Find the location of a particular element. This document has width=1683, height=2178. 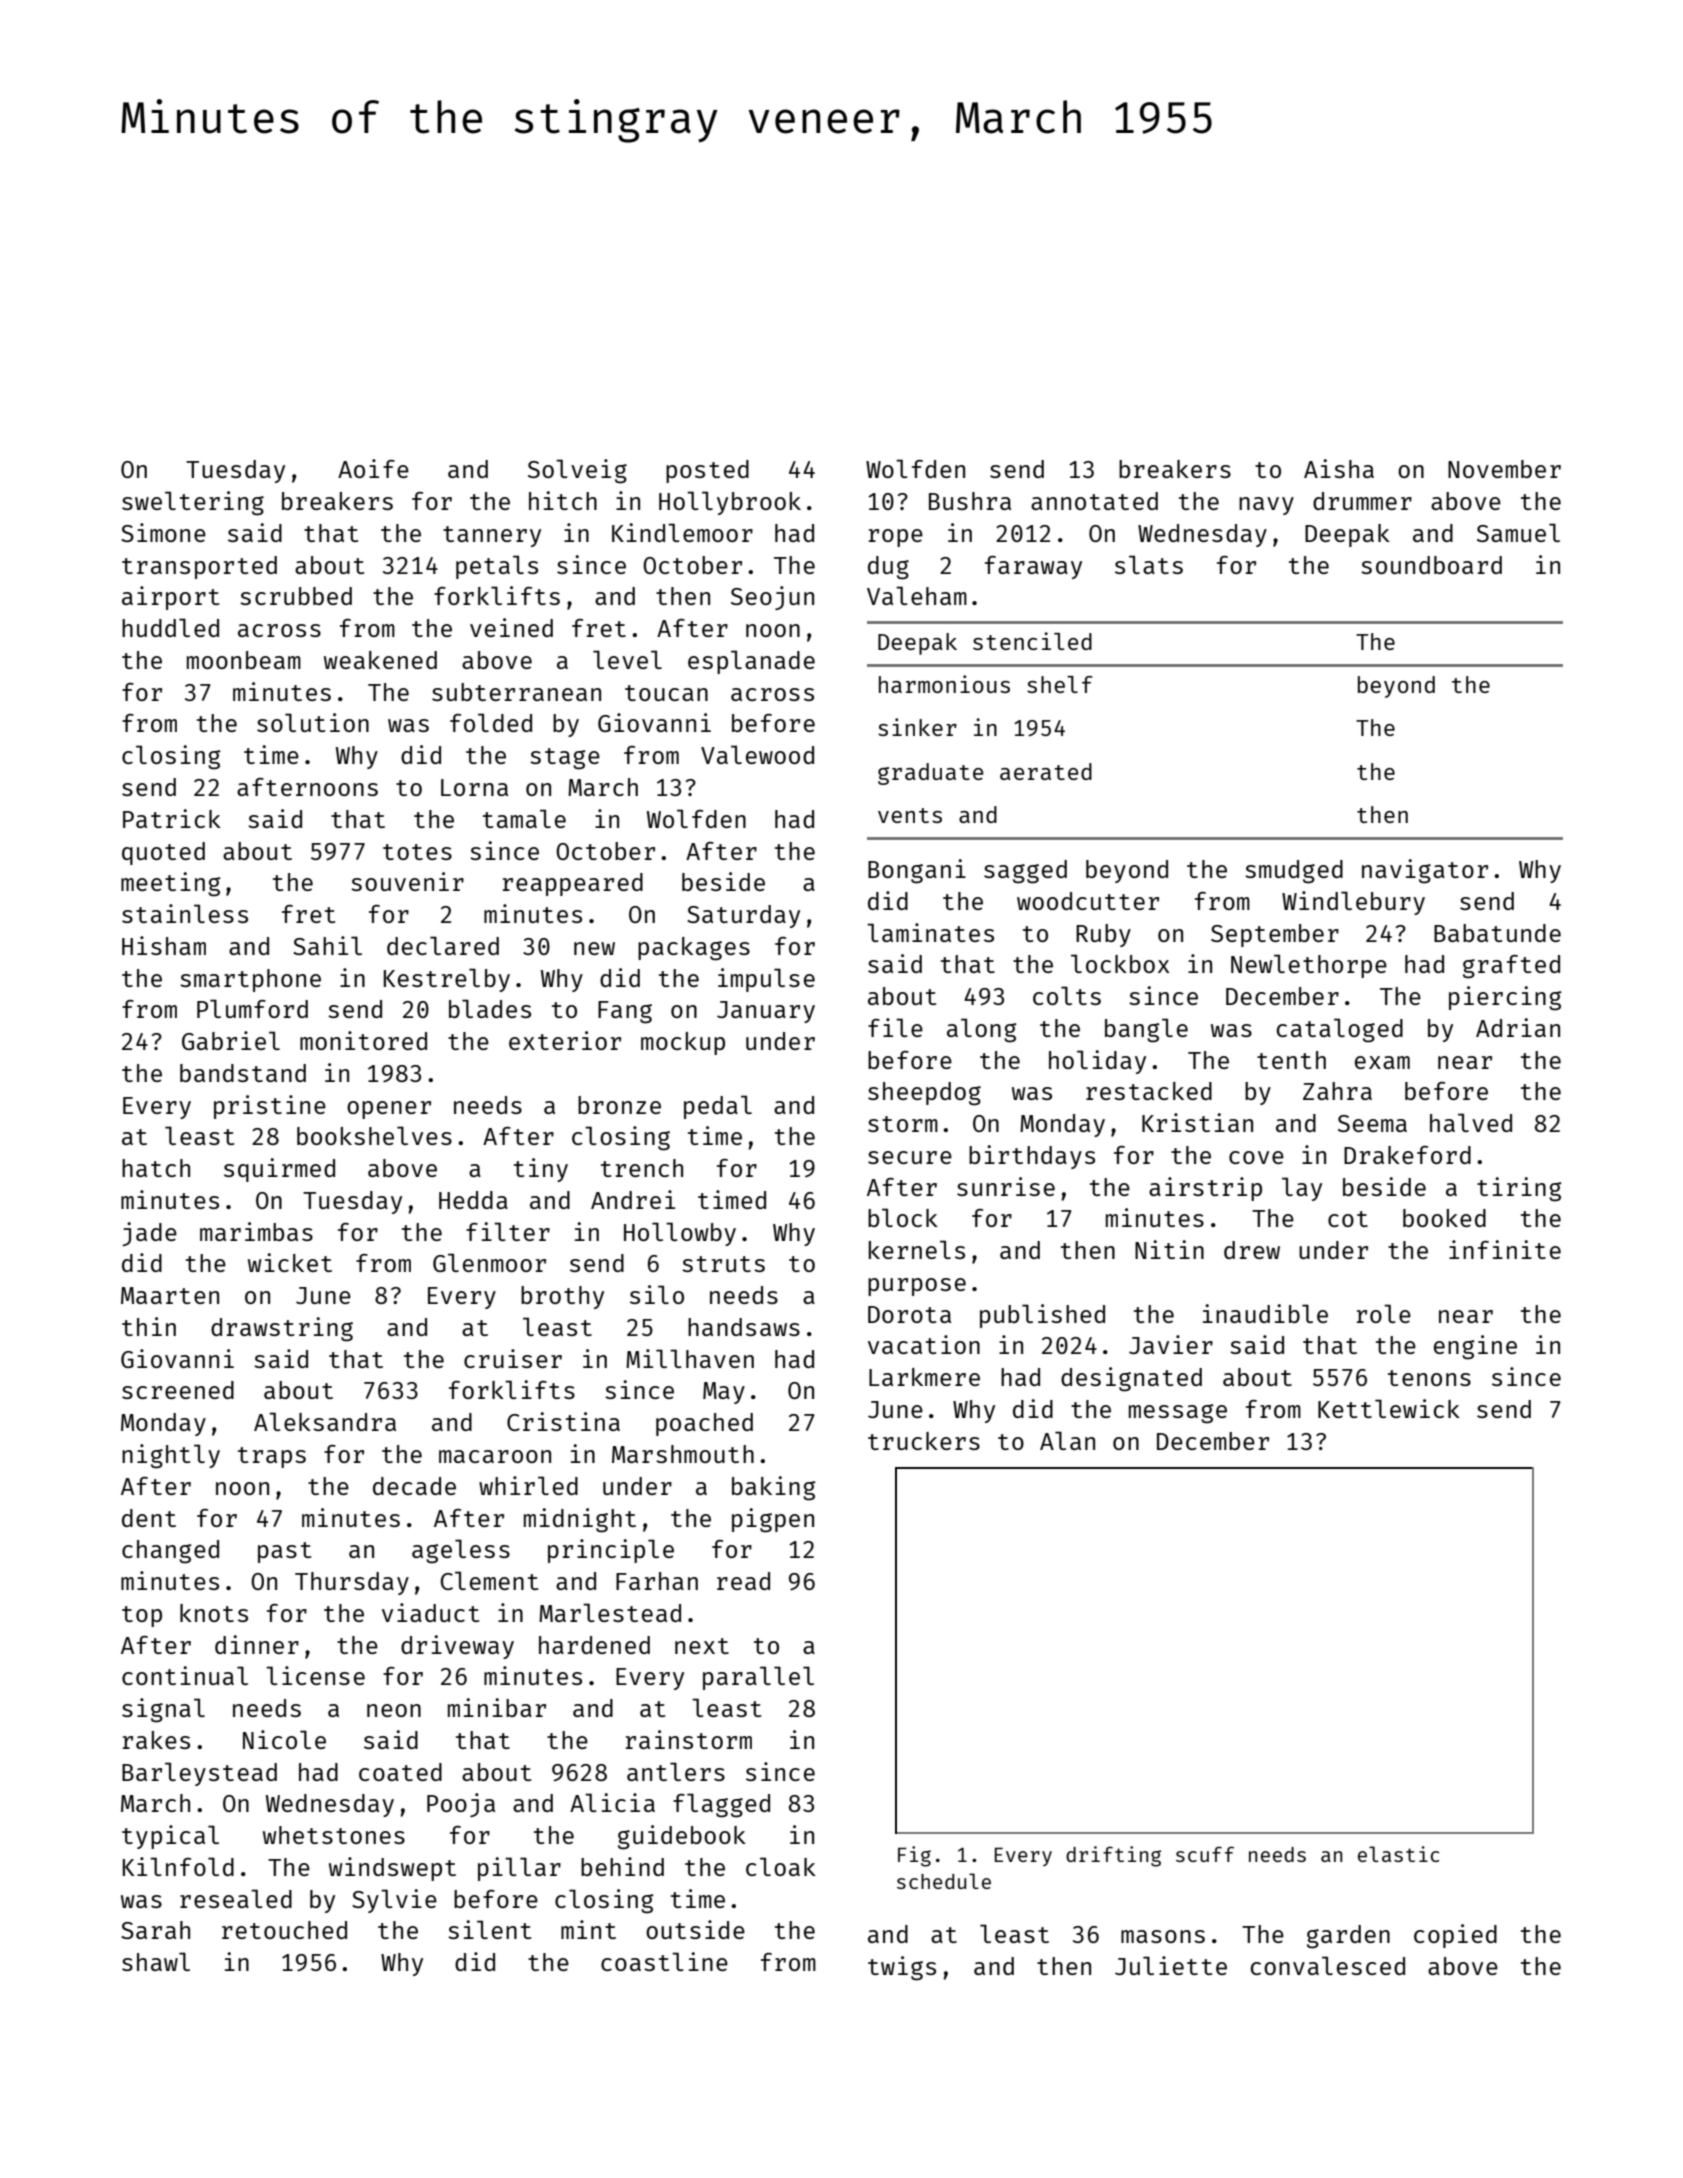

Kindlemoor is located at coordinates (682, 532).
